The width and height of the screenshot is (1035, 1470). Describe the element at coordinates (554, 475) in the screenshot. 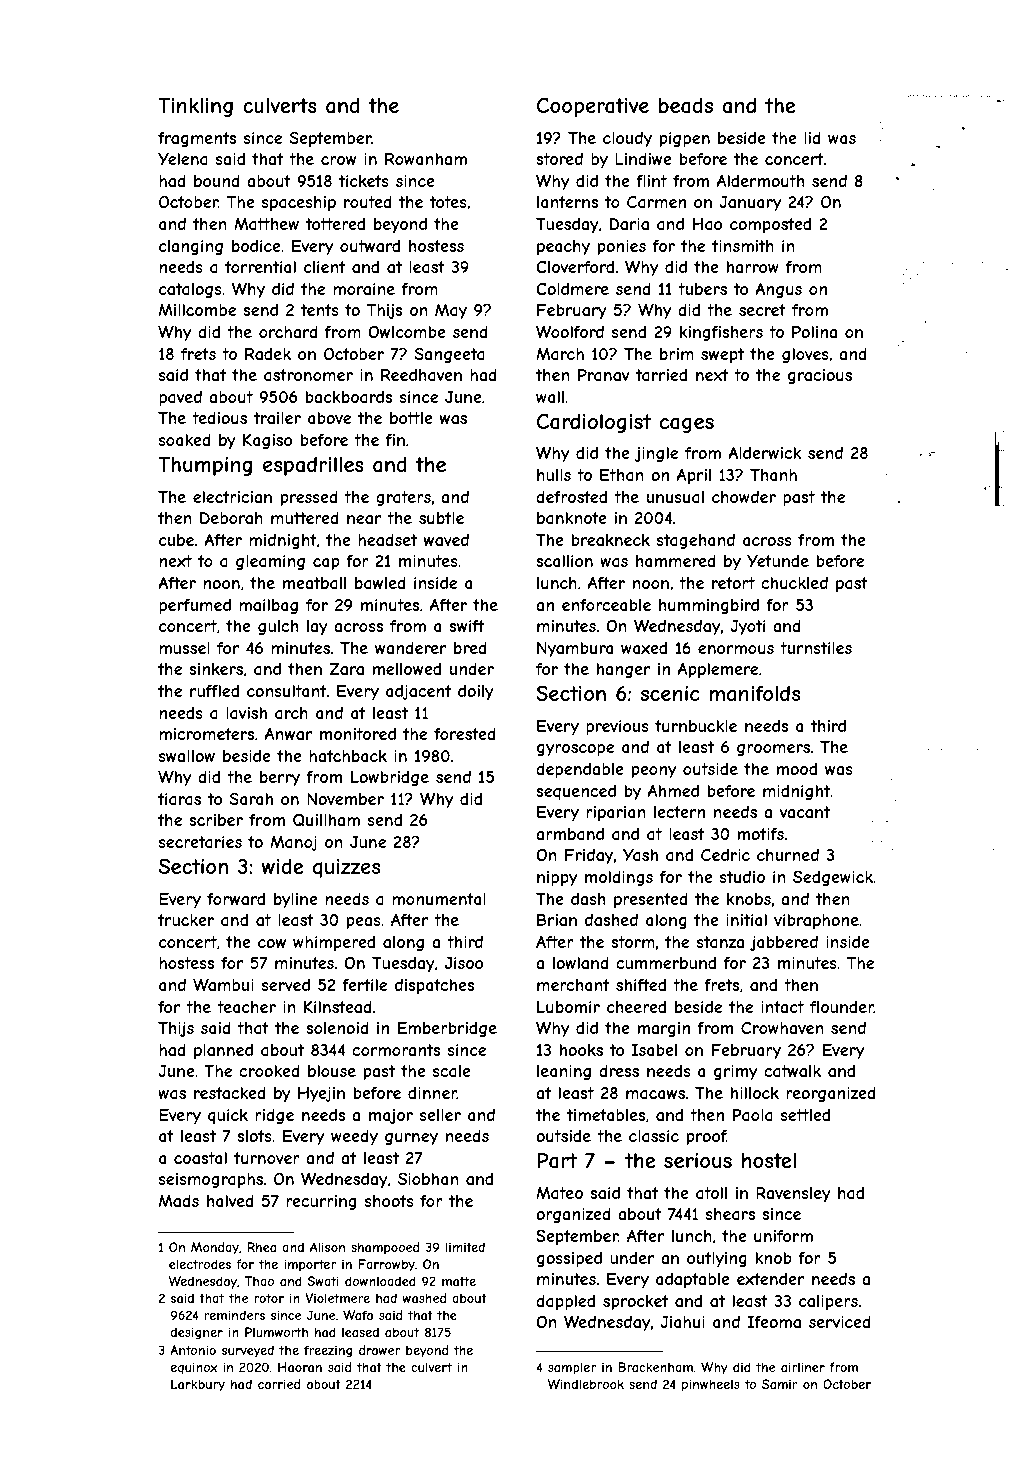

I see `hulls` at that location.
